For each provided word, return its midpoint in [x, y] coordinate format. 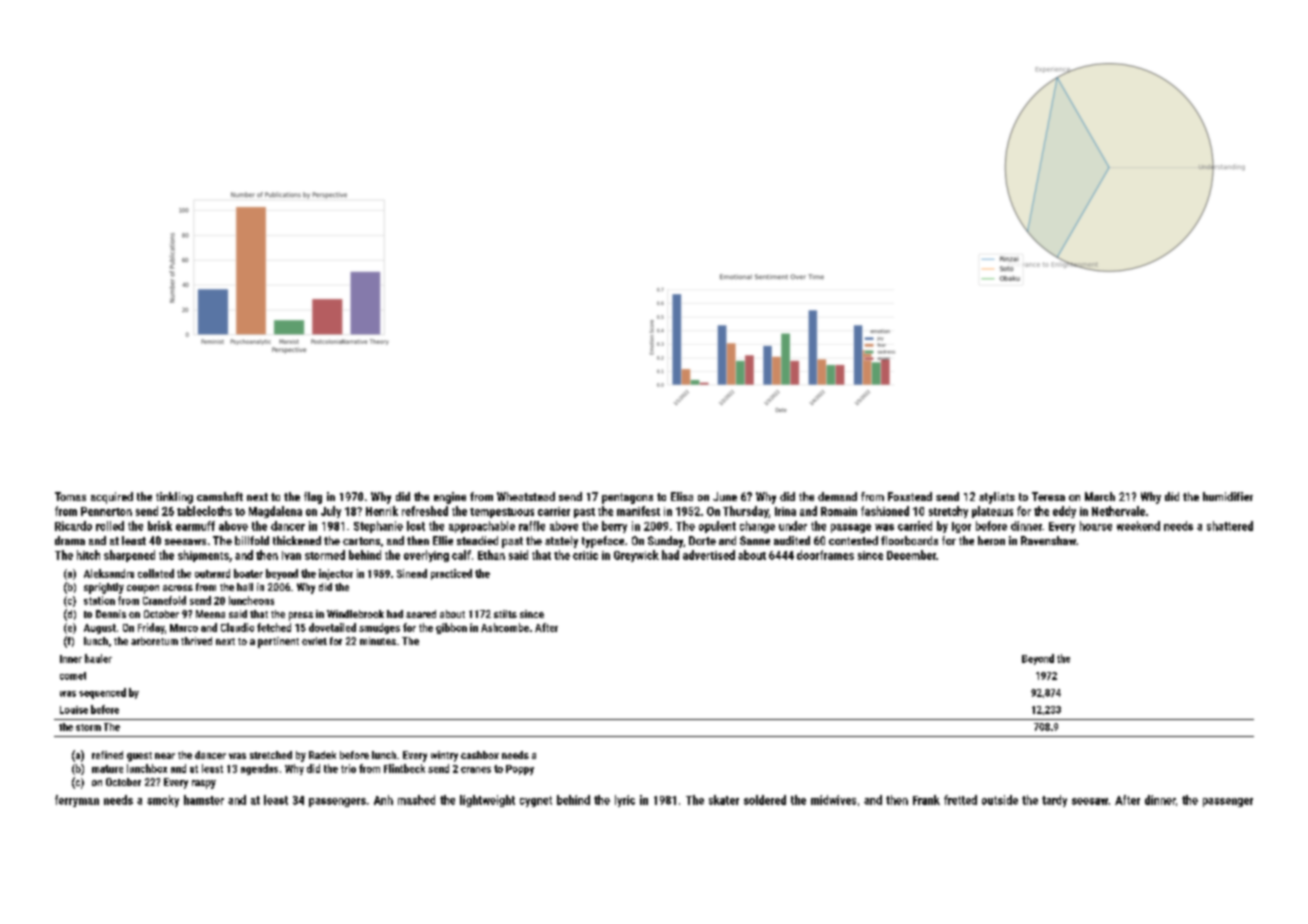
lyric [625, 801]
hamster [204, 800]
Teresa [1048, 496]
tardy [1054, 801]
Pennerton [106, 511]
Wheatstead [526, 496]
